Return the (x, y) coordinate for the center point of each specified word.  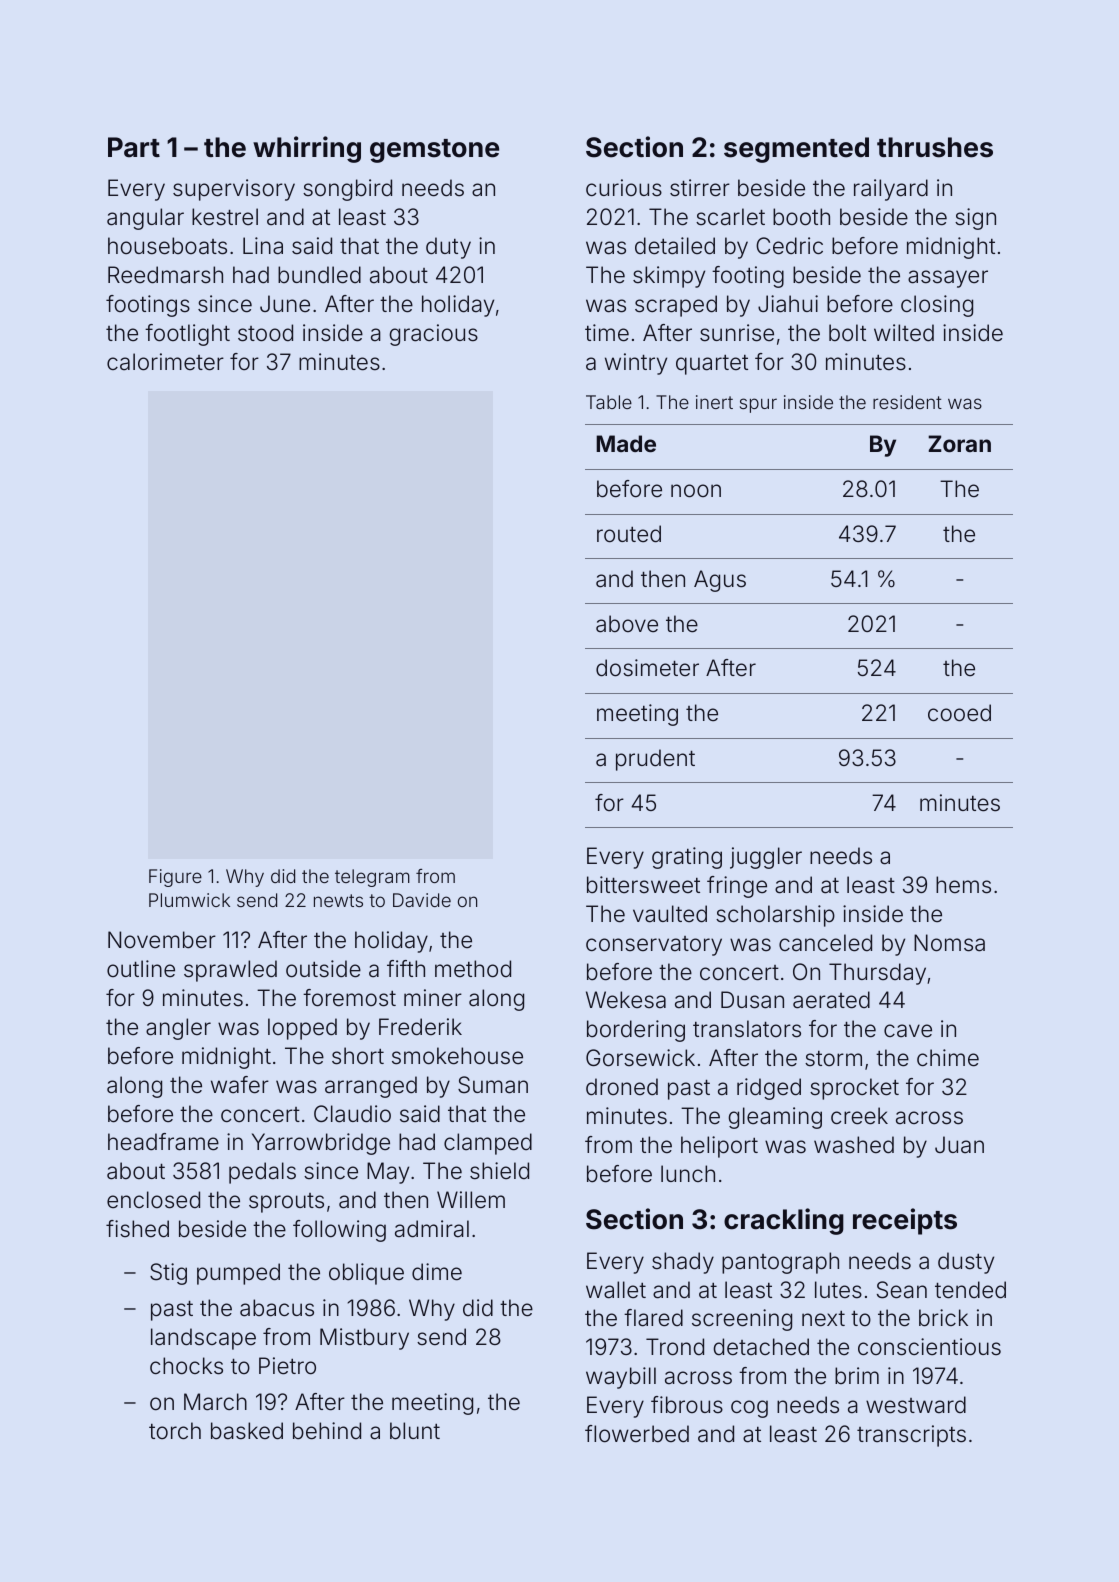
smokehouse (457, 1056)
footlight (187, 335)
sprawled (230, 971)
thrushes (935, 147)
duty (448, 248)
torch (175, 1430)
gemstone (434, 151)
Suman (493, 1085)
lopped (302, 1029)
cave (908, 1031)
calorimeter (165, 362)
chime (948, 1058)
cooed (959, 713)
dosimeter (647, 668)
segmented (796, 150)
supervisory (234, 190)
